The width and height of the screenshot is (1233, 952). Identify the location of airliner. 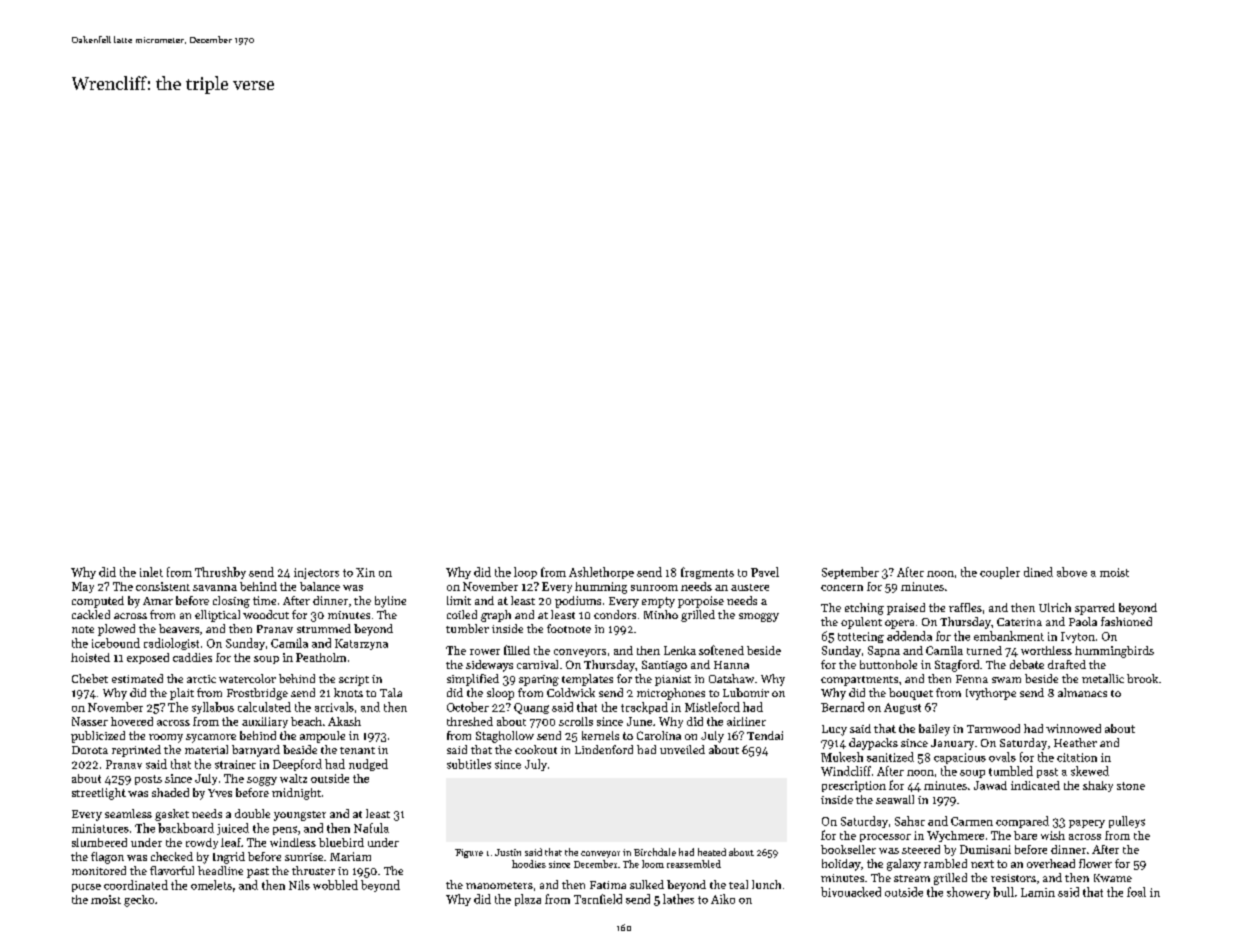
(746, 721).
